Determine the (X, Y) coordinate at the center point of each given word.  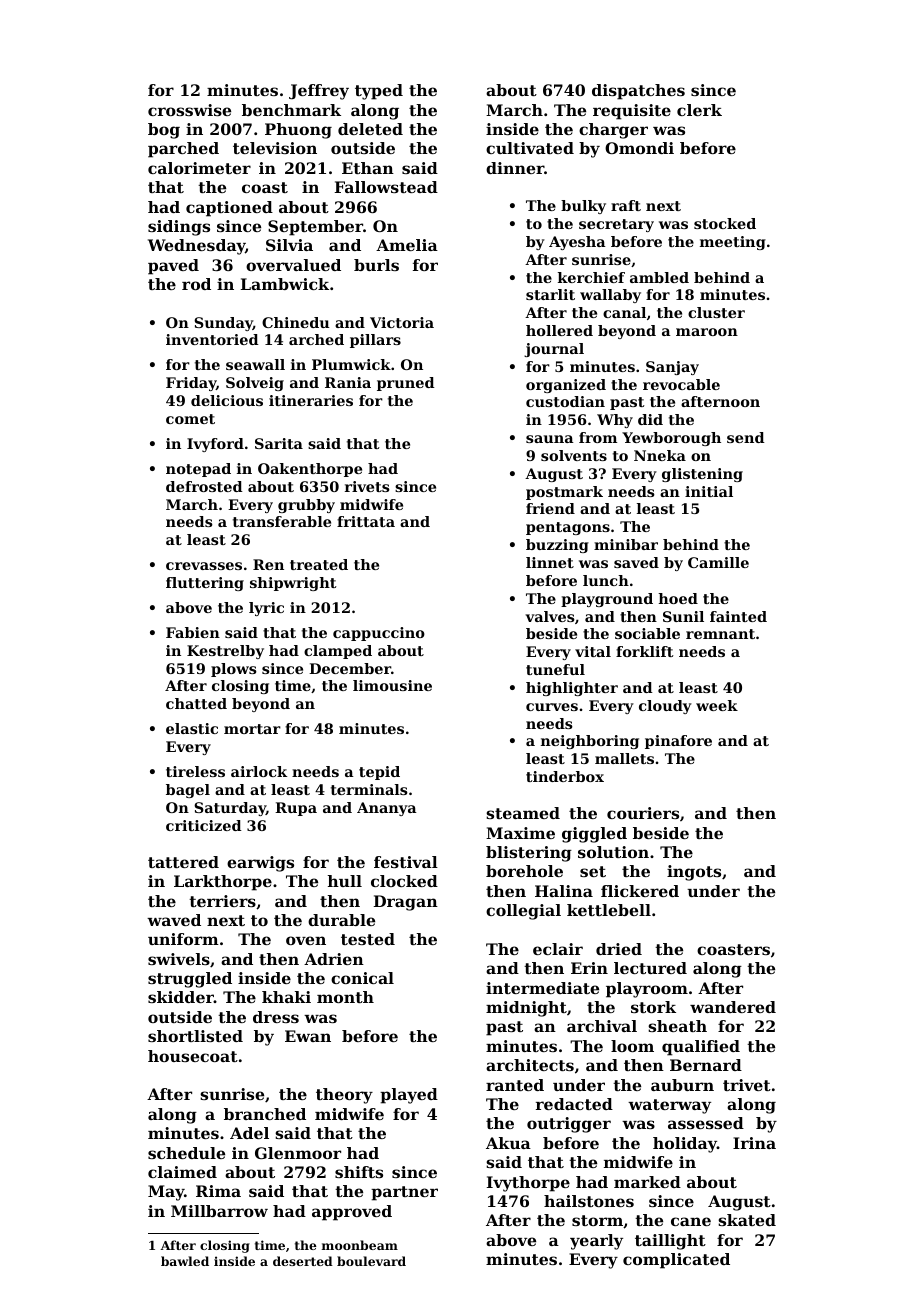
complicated (676, 1261)
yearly (596, 1242)
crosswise (189, 110)
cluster (716, 312)
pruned (406, 384)
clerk (699, 110)
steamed (523, 813)
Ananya (387, 809)
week (717, 705)
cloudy (665, 707)
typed (379, 92)
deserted (303, 1261)
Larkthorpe (223, 883)
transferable (282, 521)
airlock (259, 771)
